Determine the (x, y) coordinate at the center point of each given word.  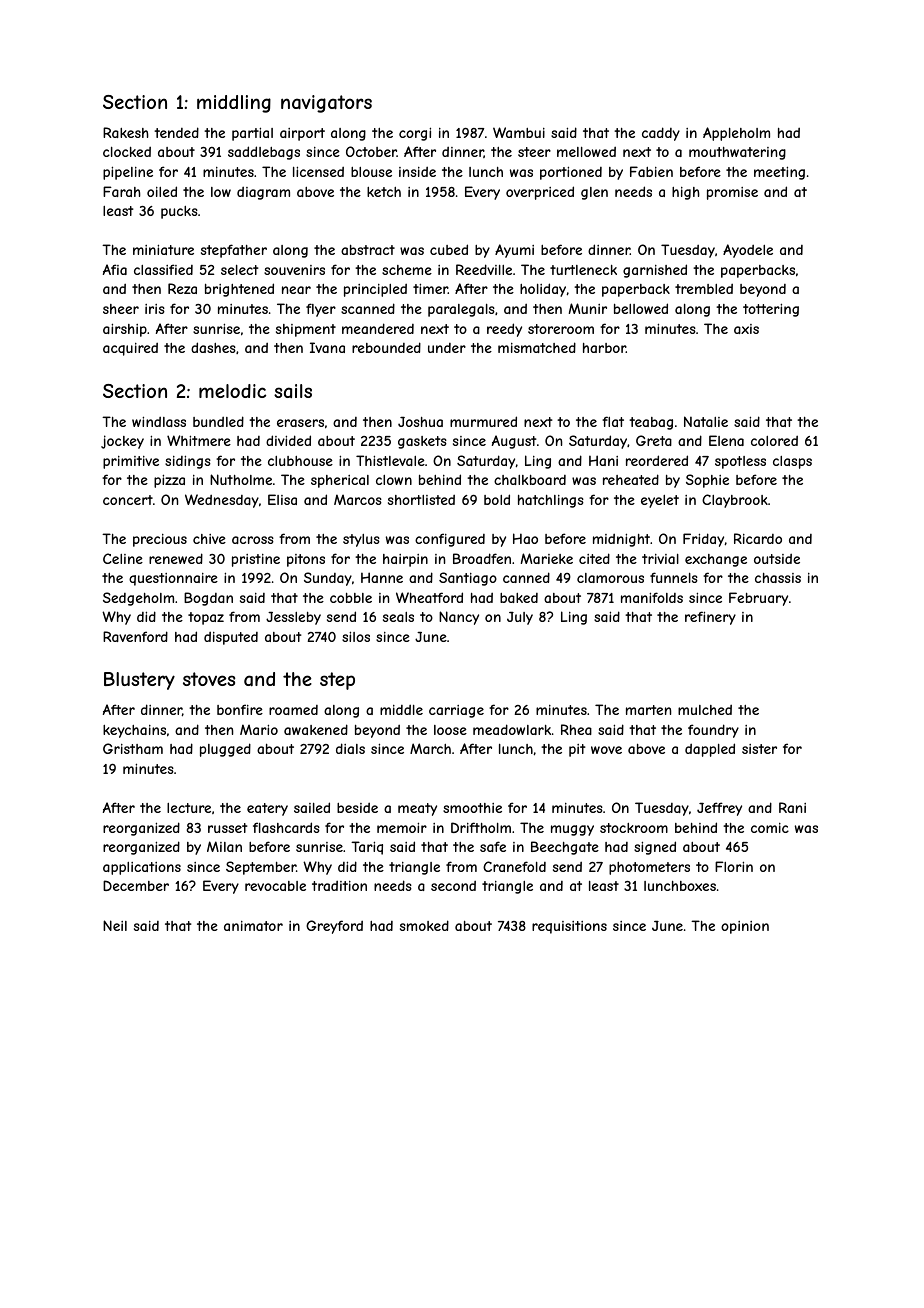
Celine (123, 558)
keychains (134, 731)
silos (356, 636)
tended (176, 132)
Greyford (334, 927)
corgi (415, 134)
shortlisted (421, 500)
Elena (726, 440)
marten (648, 710)
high (686, 193)
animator (253, 926)
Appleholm (736, 134)
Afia (115, 269)
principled (375, 290)
